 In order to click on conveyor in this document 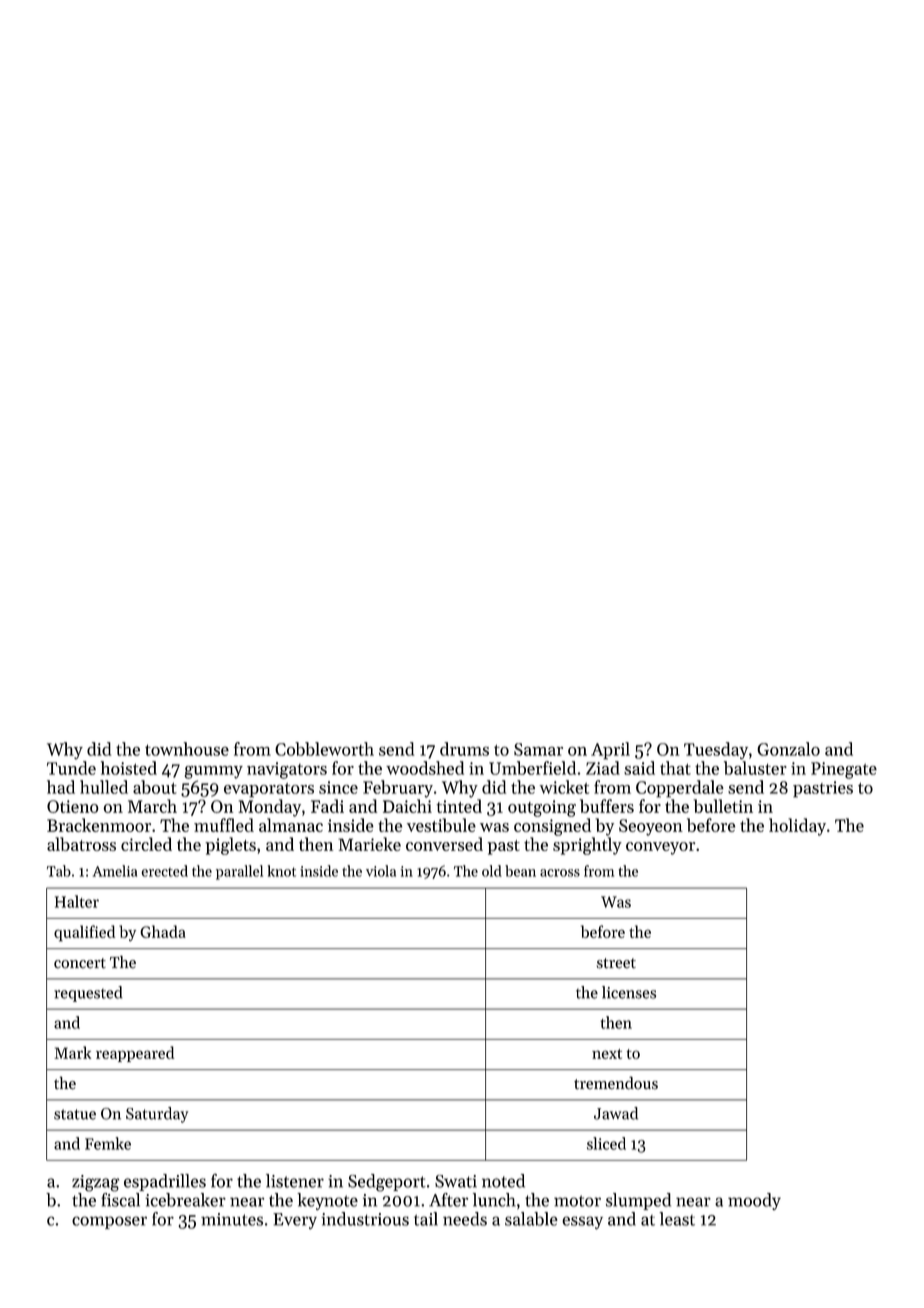, I will do `click(660, 848)`.
